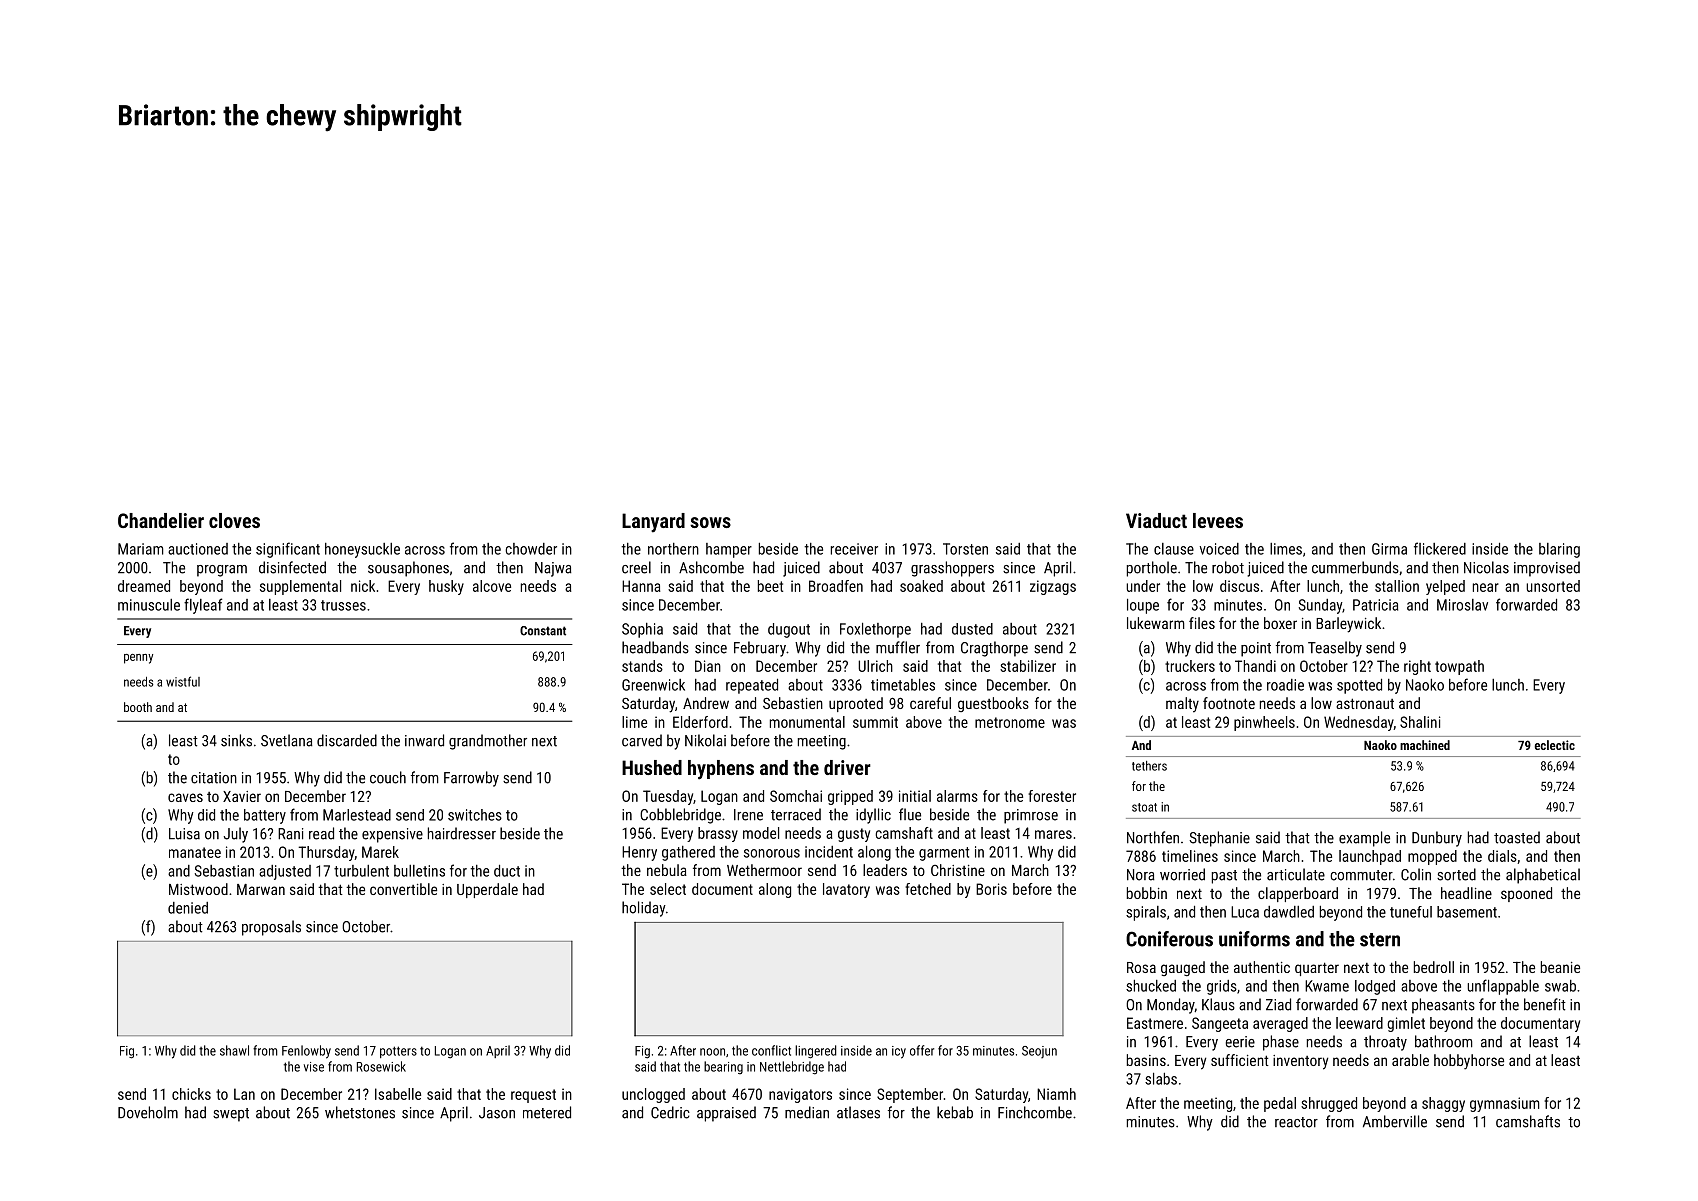  I want to click on alphabetical, so click(1543, 876).
